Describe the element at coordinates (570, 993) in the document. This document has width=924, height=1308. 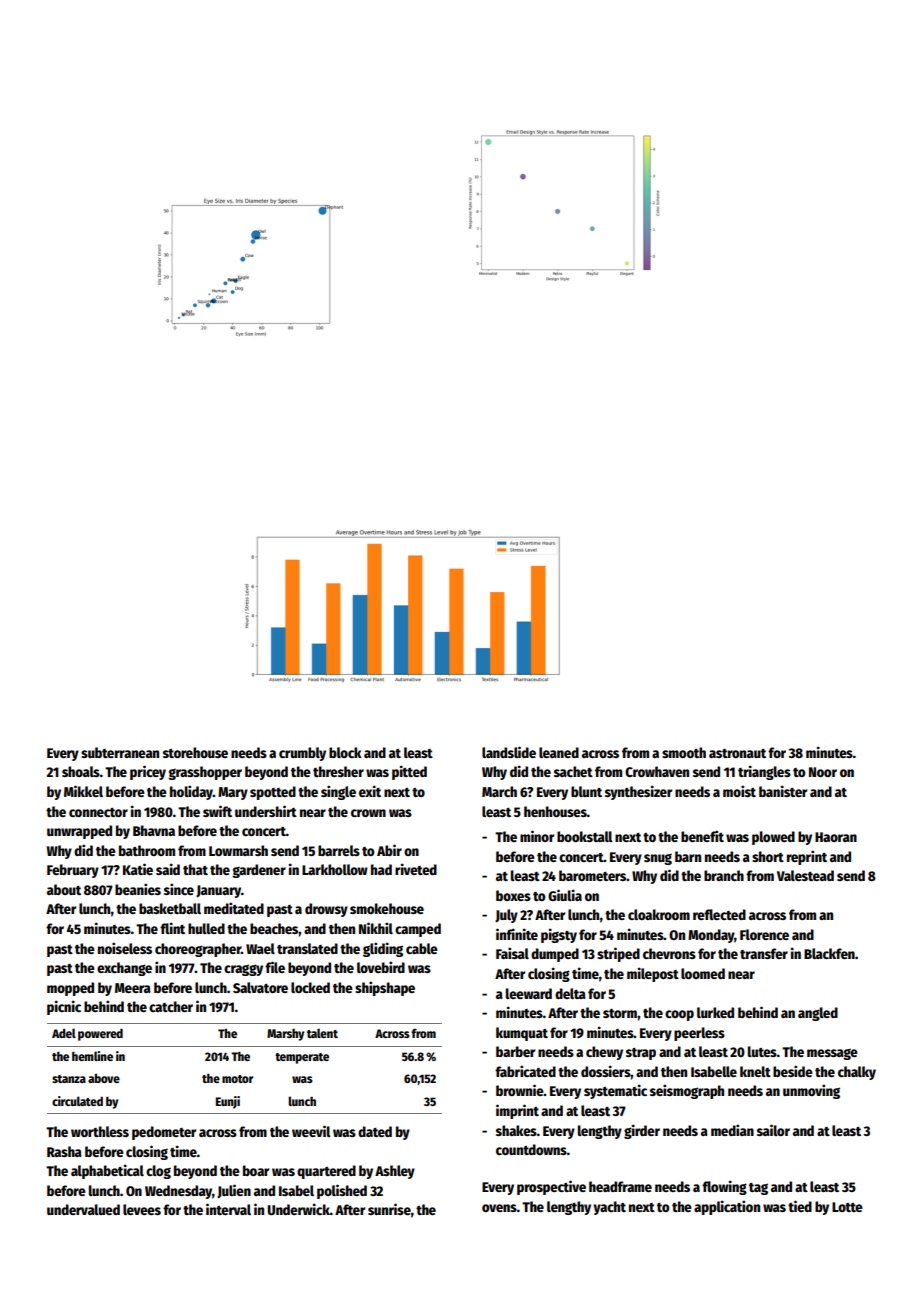
I see `delta` at that location.
